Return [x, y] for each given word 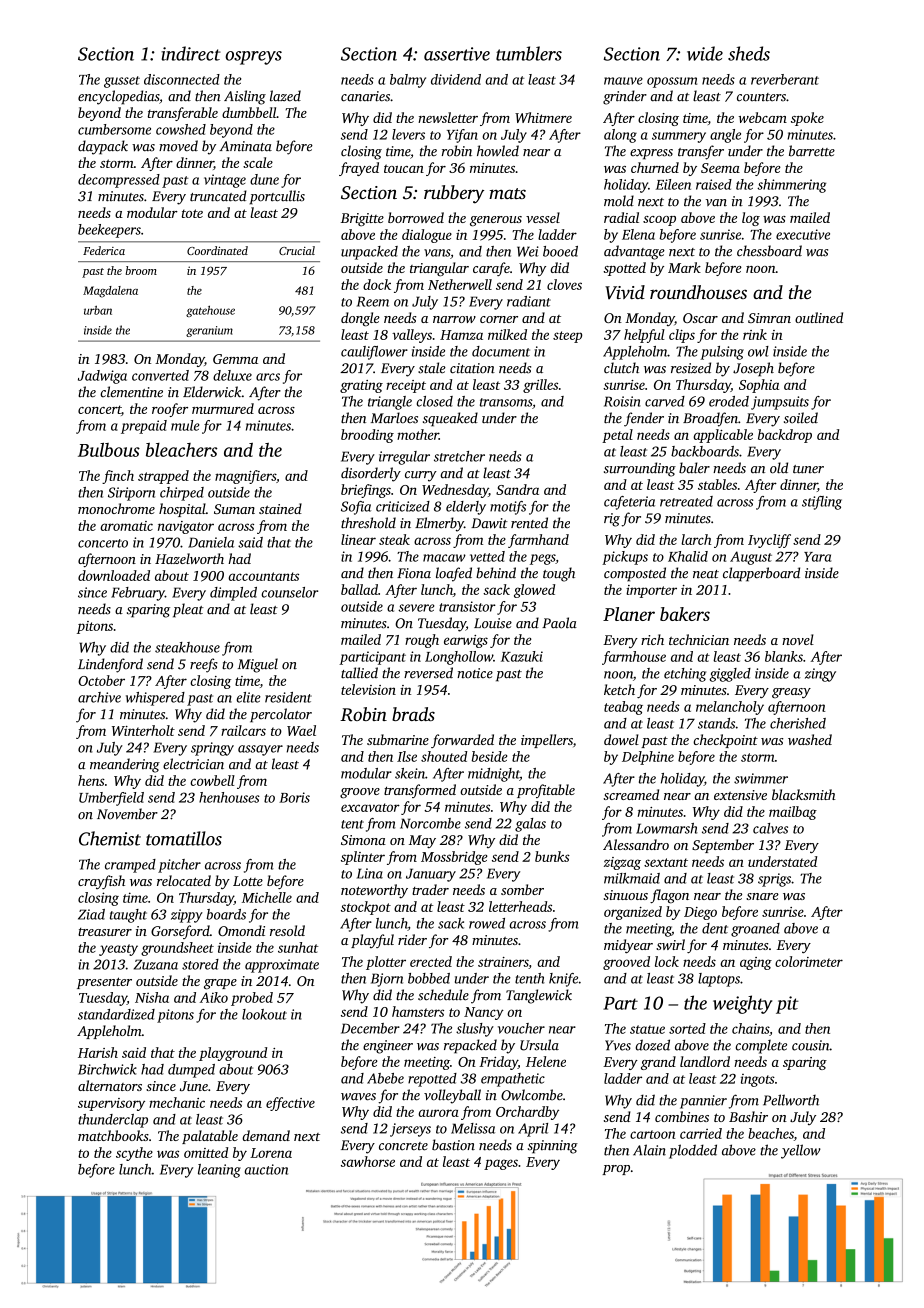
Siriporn [131, 494]
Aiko [214, 997]
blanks [784, 656]
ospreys [253, 58]
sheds [749, 53]
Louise [493, 623]
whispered [155, 699]
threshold [368, 523]
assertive [457, 54]
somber [522, 889]
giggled [730, 675]
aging [756, 963]
